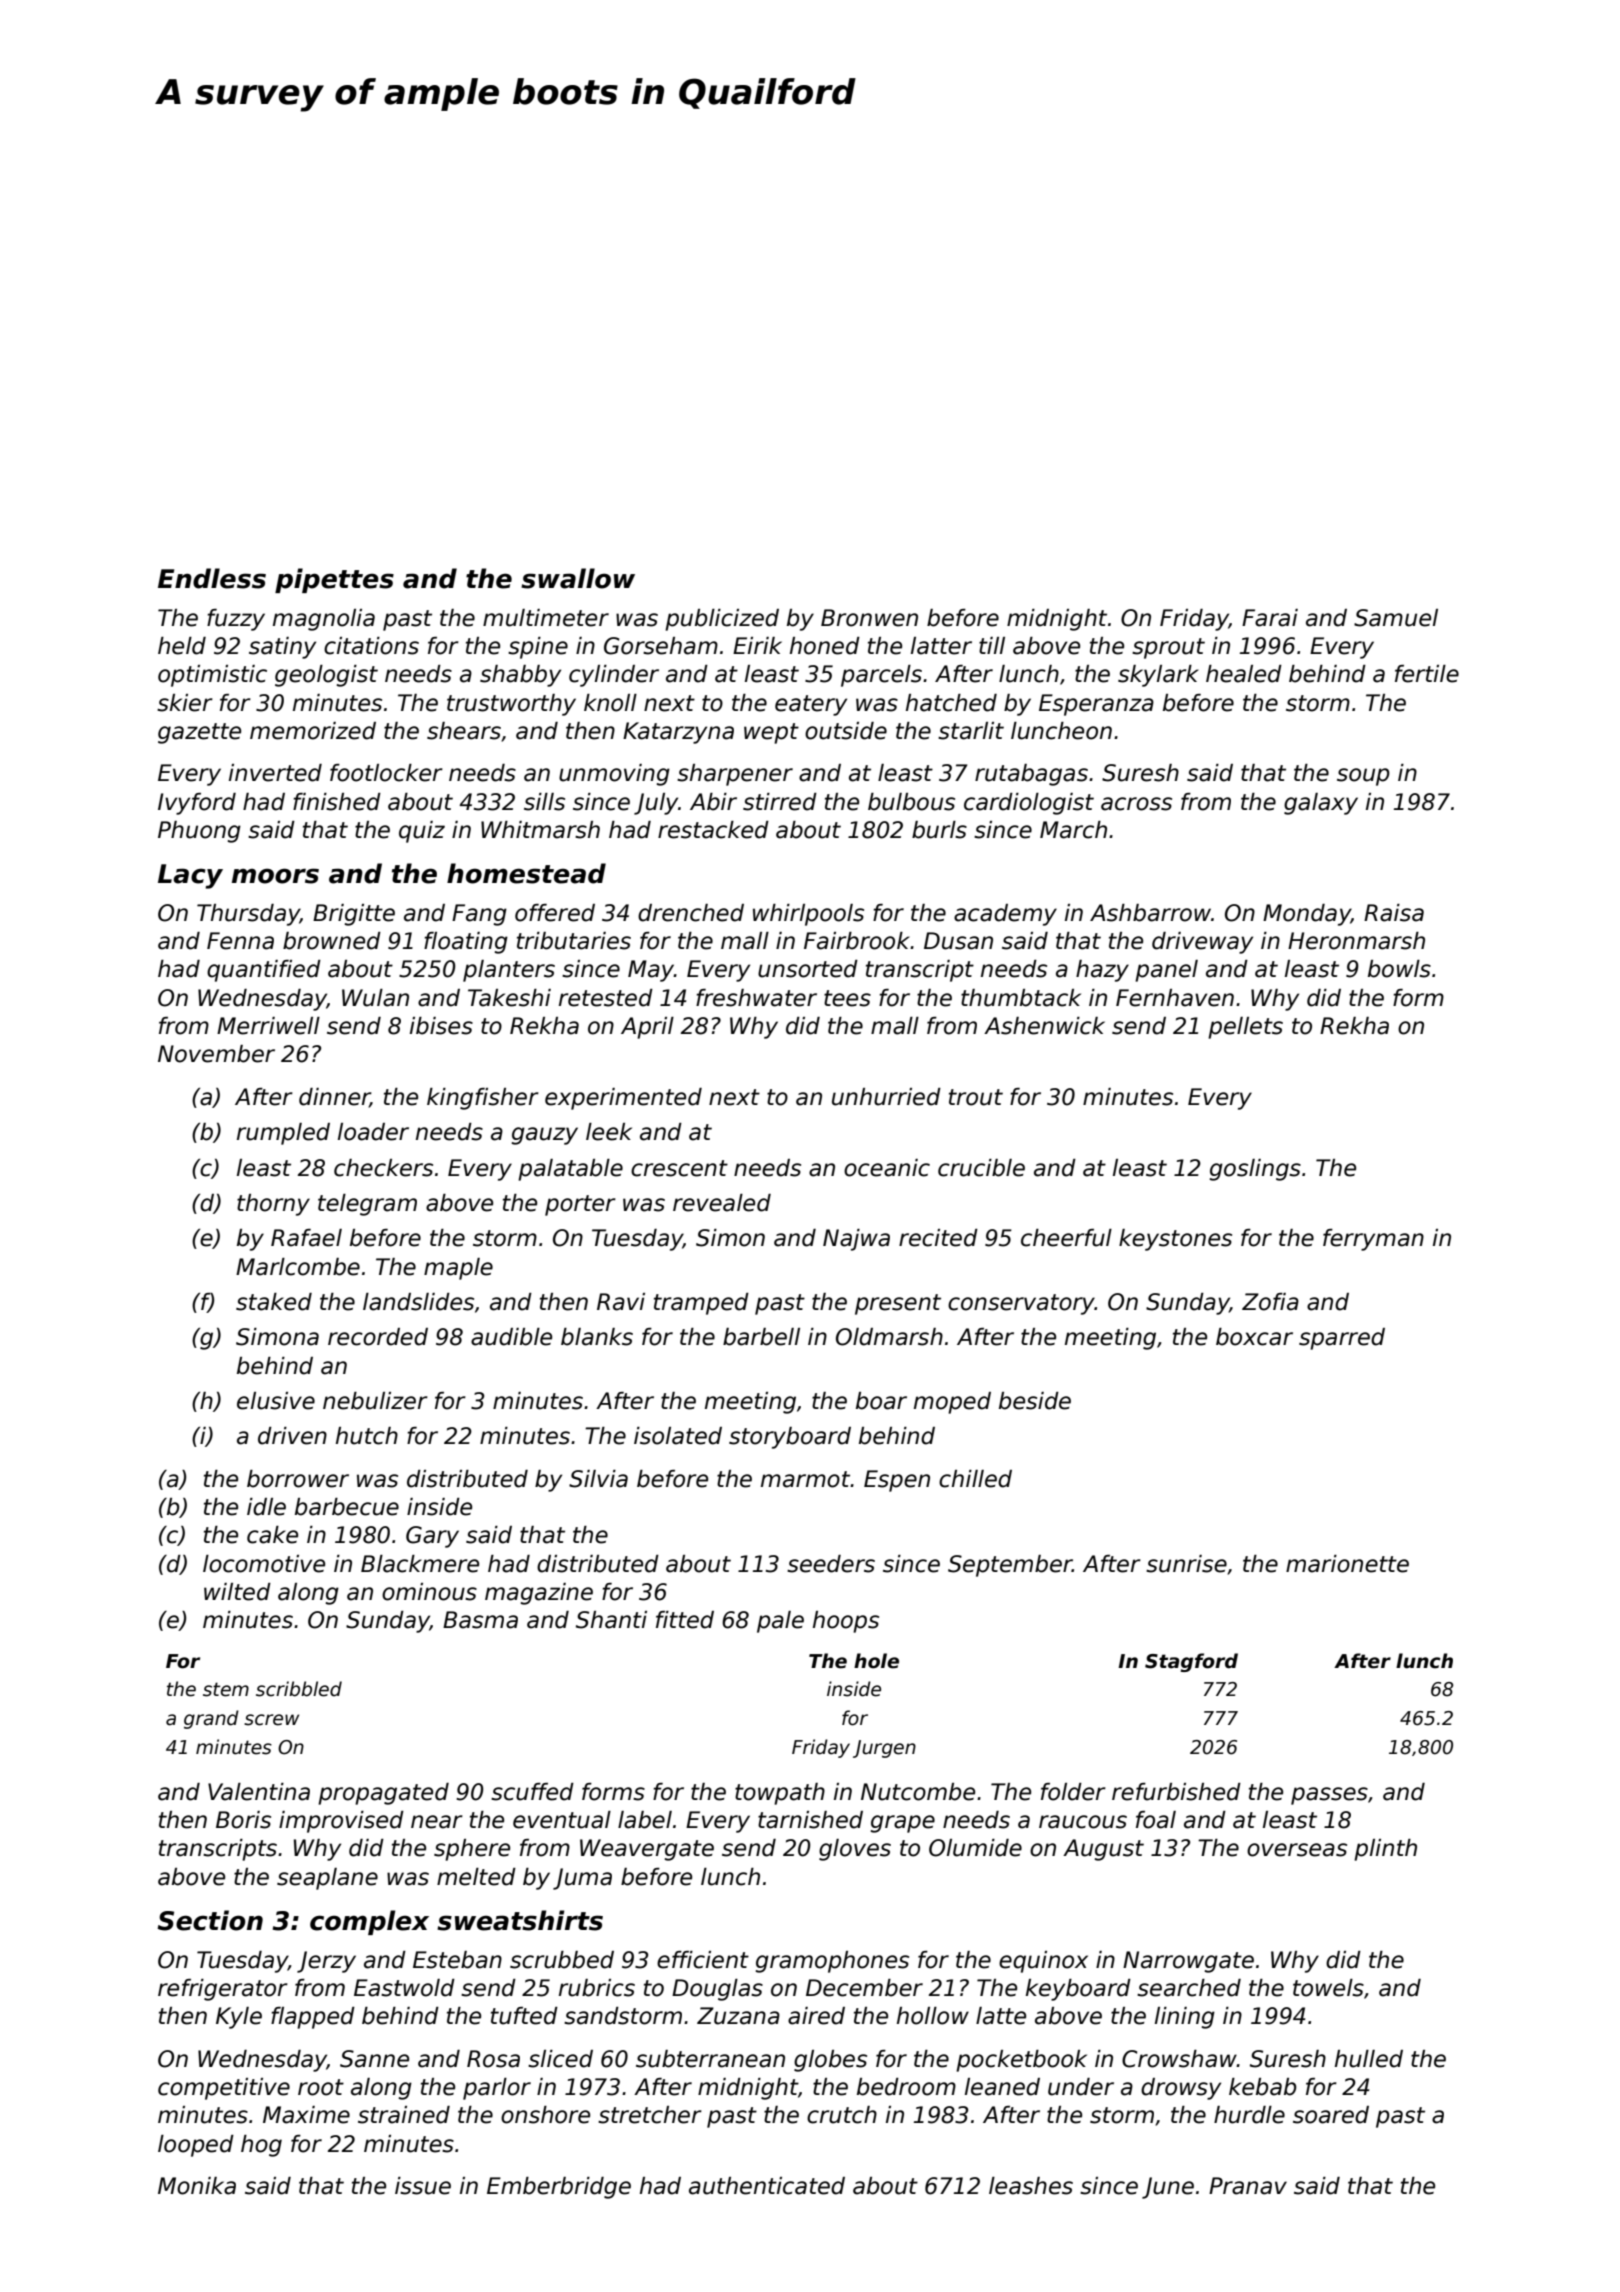  What do you see at coordinates (1073, 830) in the page?
I see `March` at bounding box center [1073, 830].
